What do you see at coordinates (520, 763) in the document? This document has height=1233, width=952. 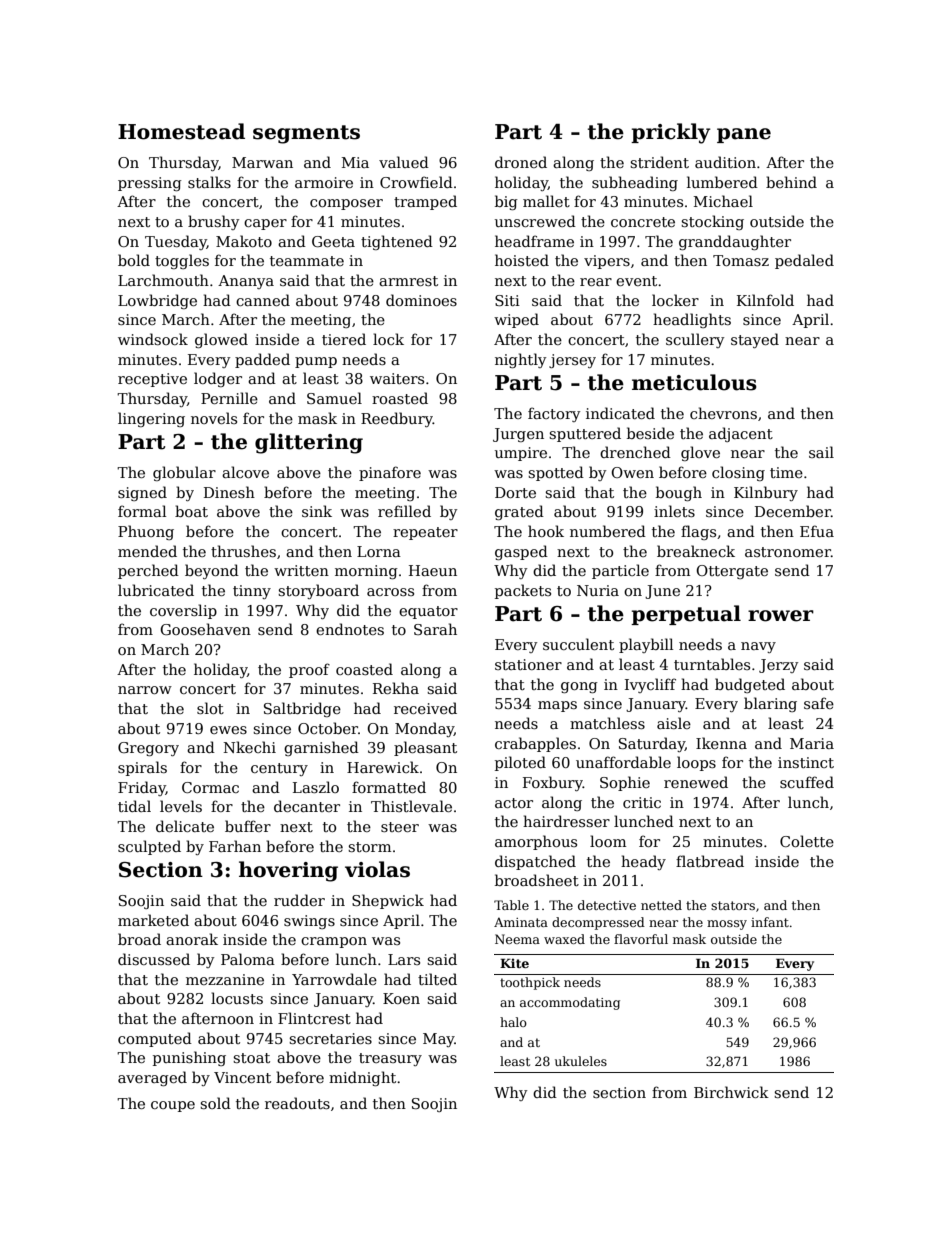 I see `piloted` at bounding box center [520, 763].
